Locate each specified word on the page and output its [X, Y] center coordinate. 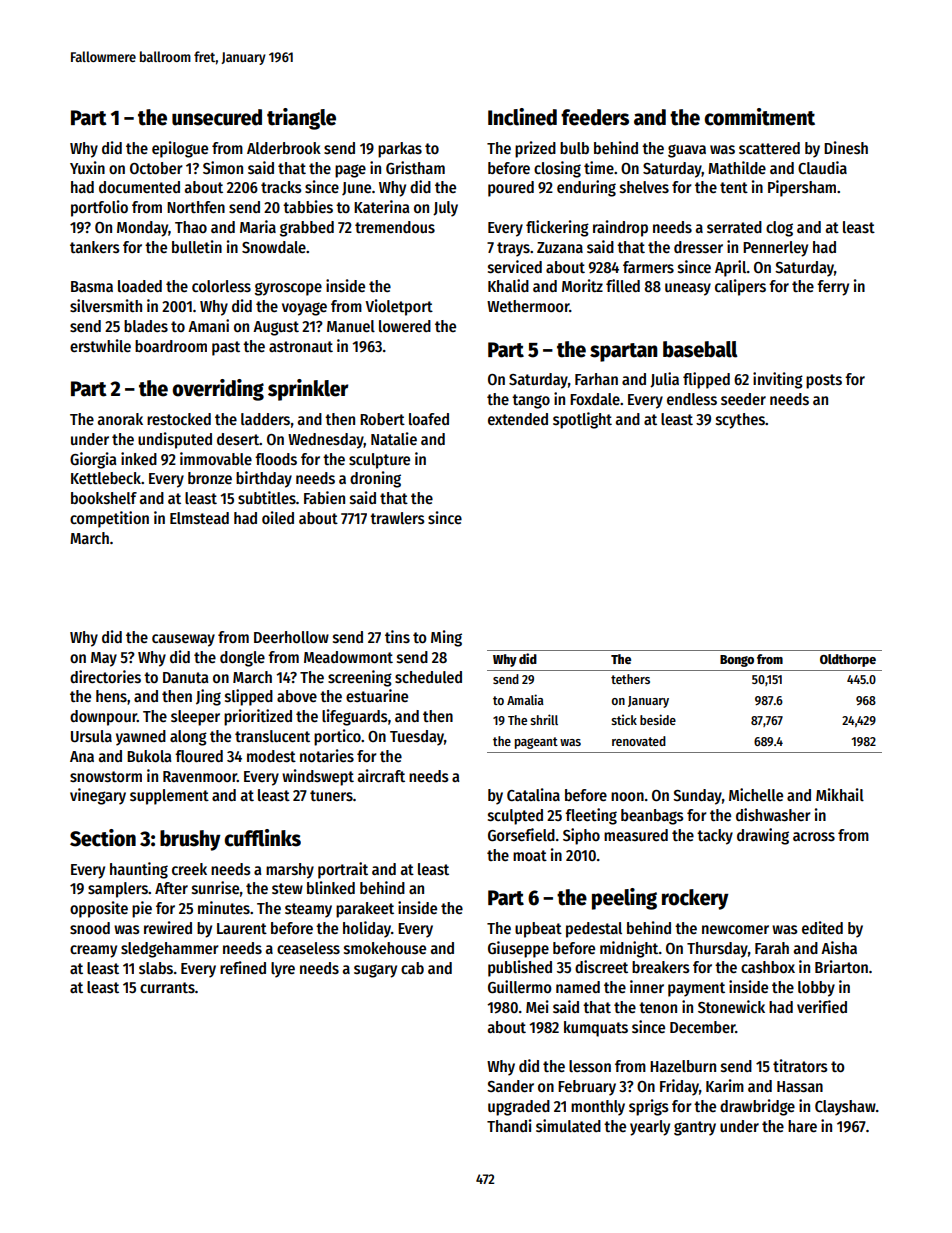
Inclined [522, 117]
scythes [740, 421]
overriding [218, 390]
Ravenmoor [200, 776]
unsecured [217, 117]
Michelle [756, 794]
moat [530, 855]
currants [167, 987]
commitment [759, 117]
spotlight [582, 420]
